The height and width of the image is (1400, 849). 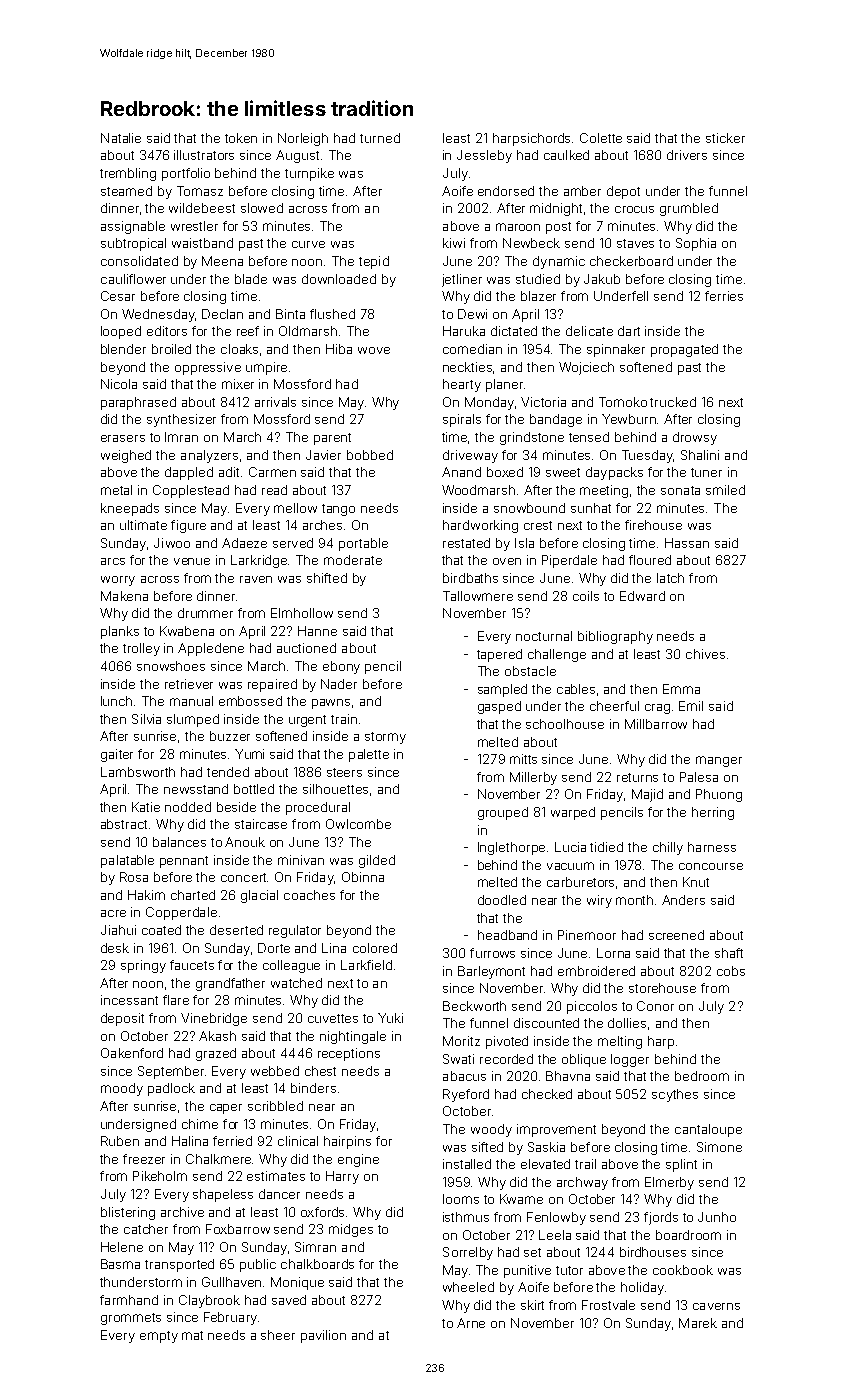 I want to click on bottled, so click(x=254, y=789).
